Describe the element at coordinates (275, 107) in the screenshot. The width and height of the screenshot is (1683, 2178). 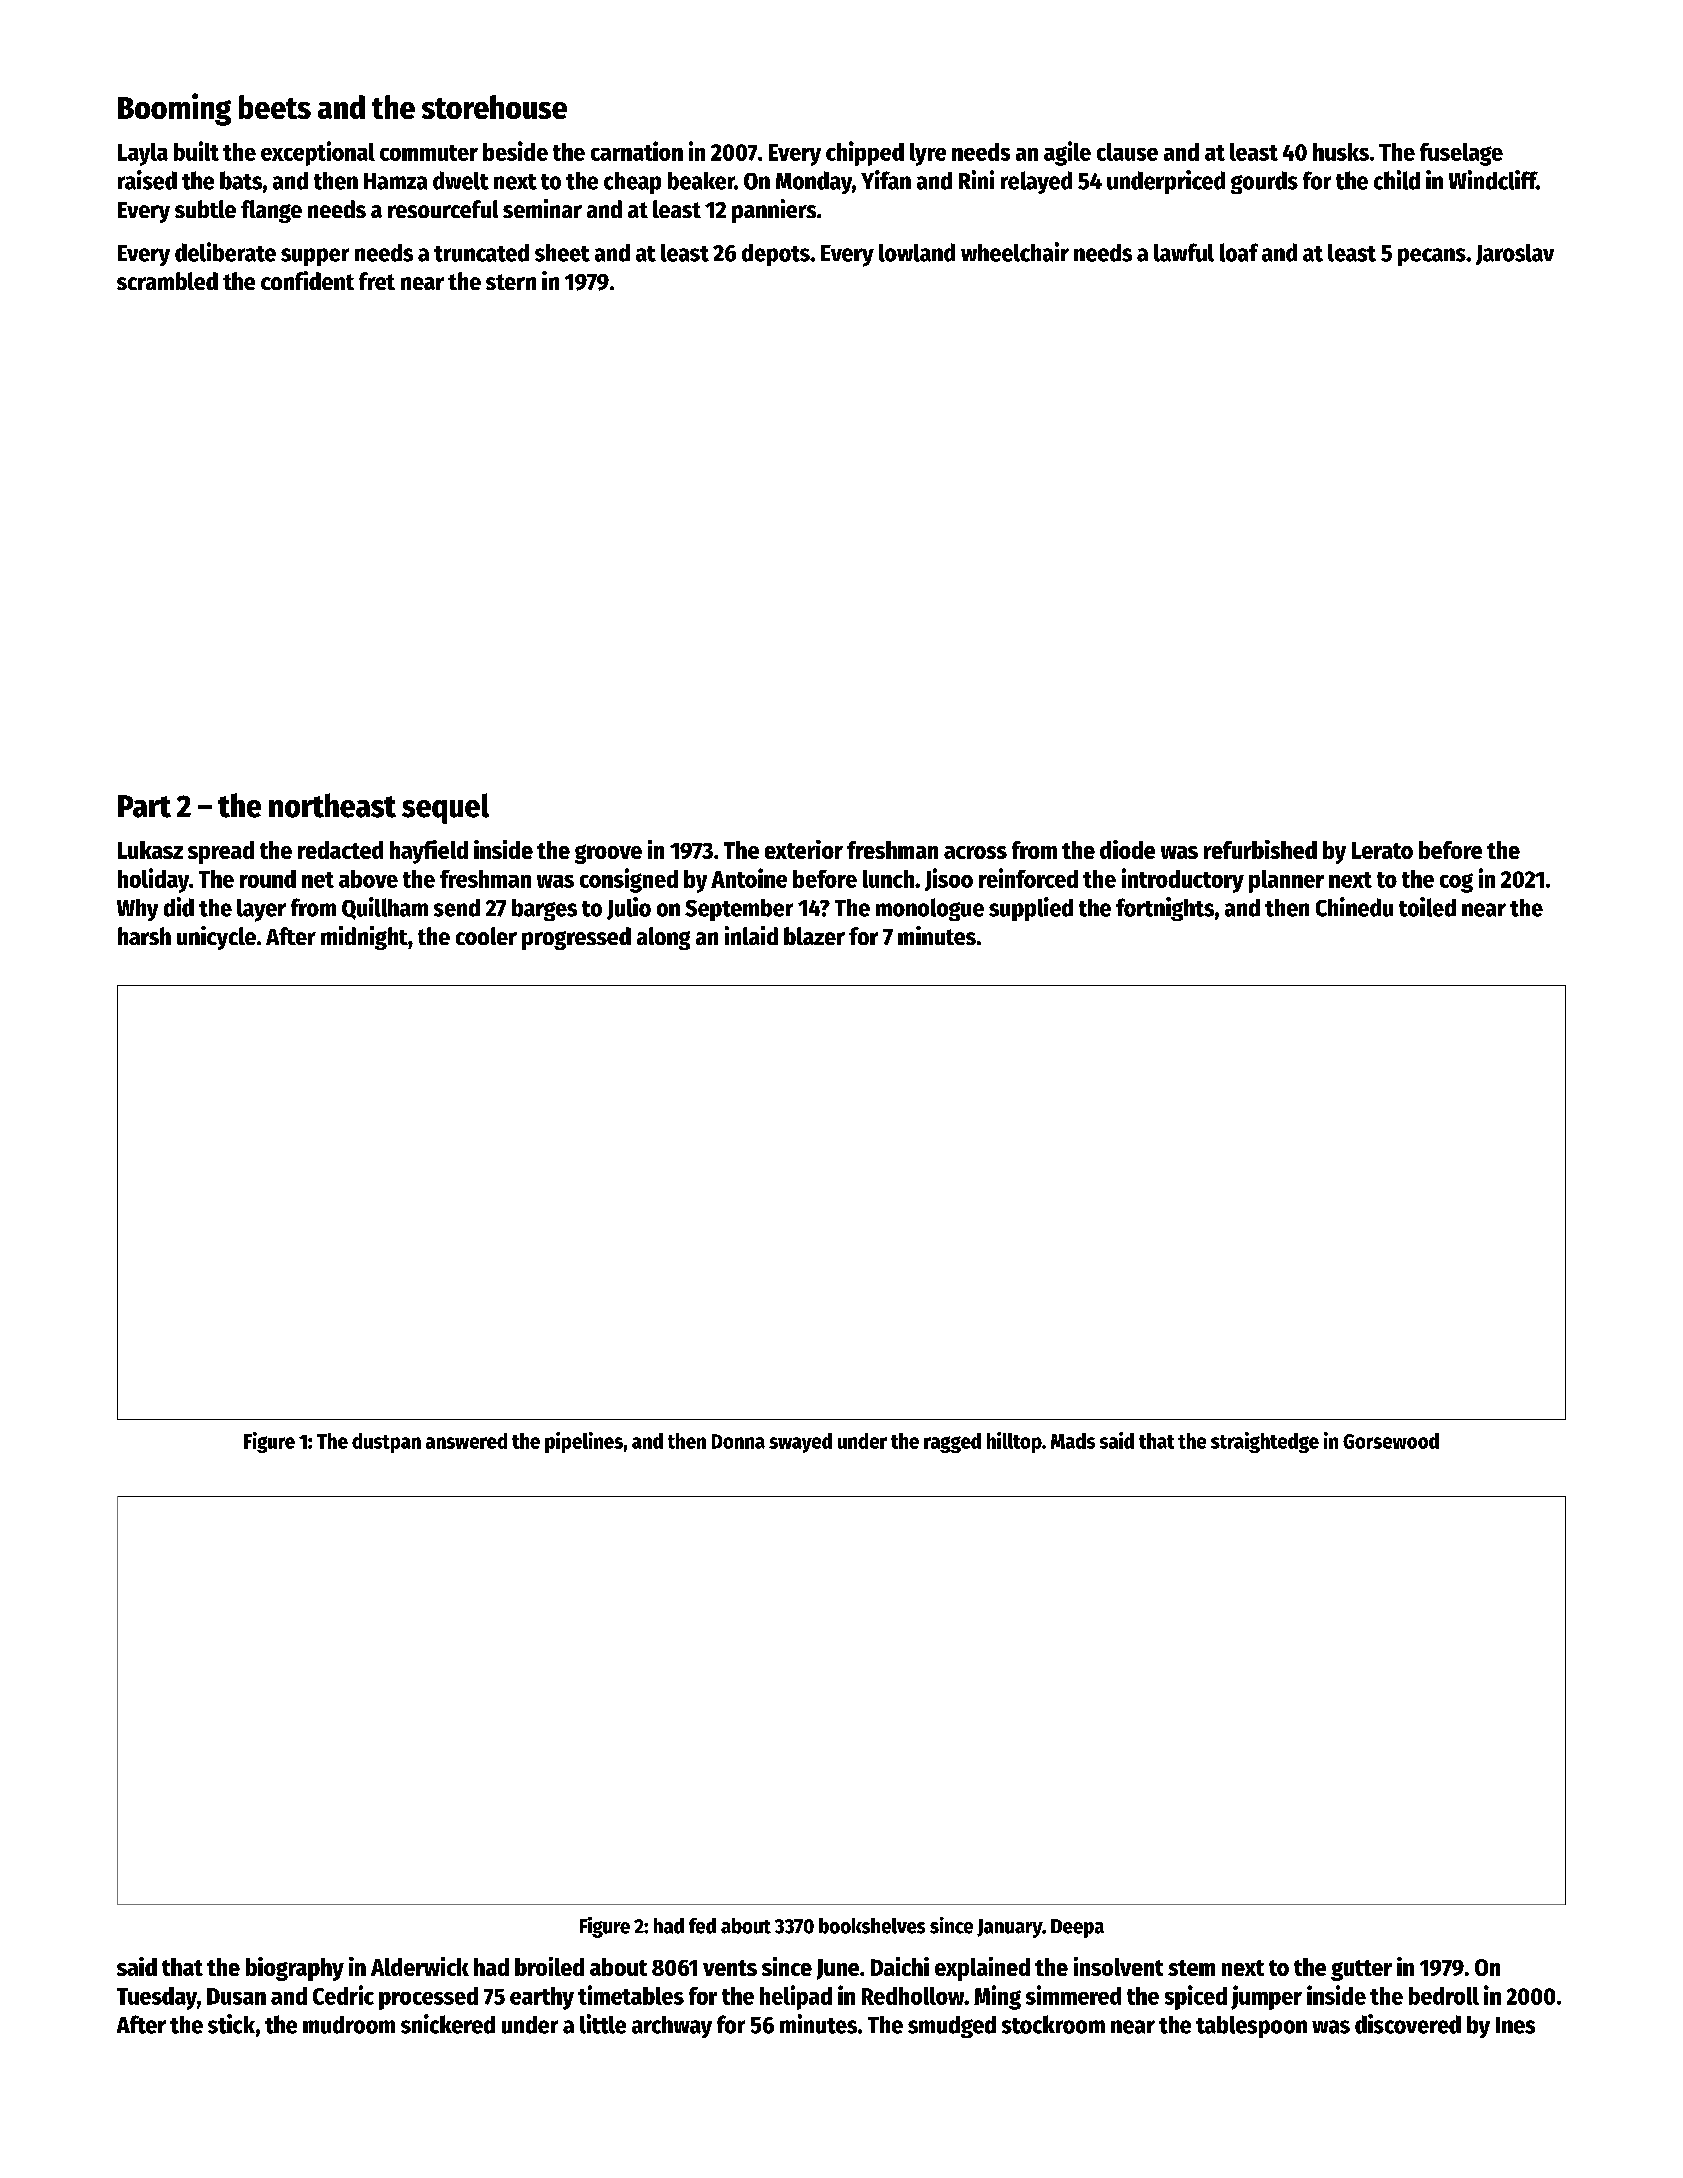
I see `beets` at that location.
